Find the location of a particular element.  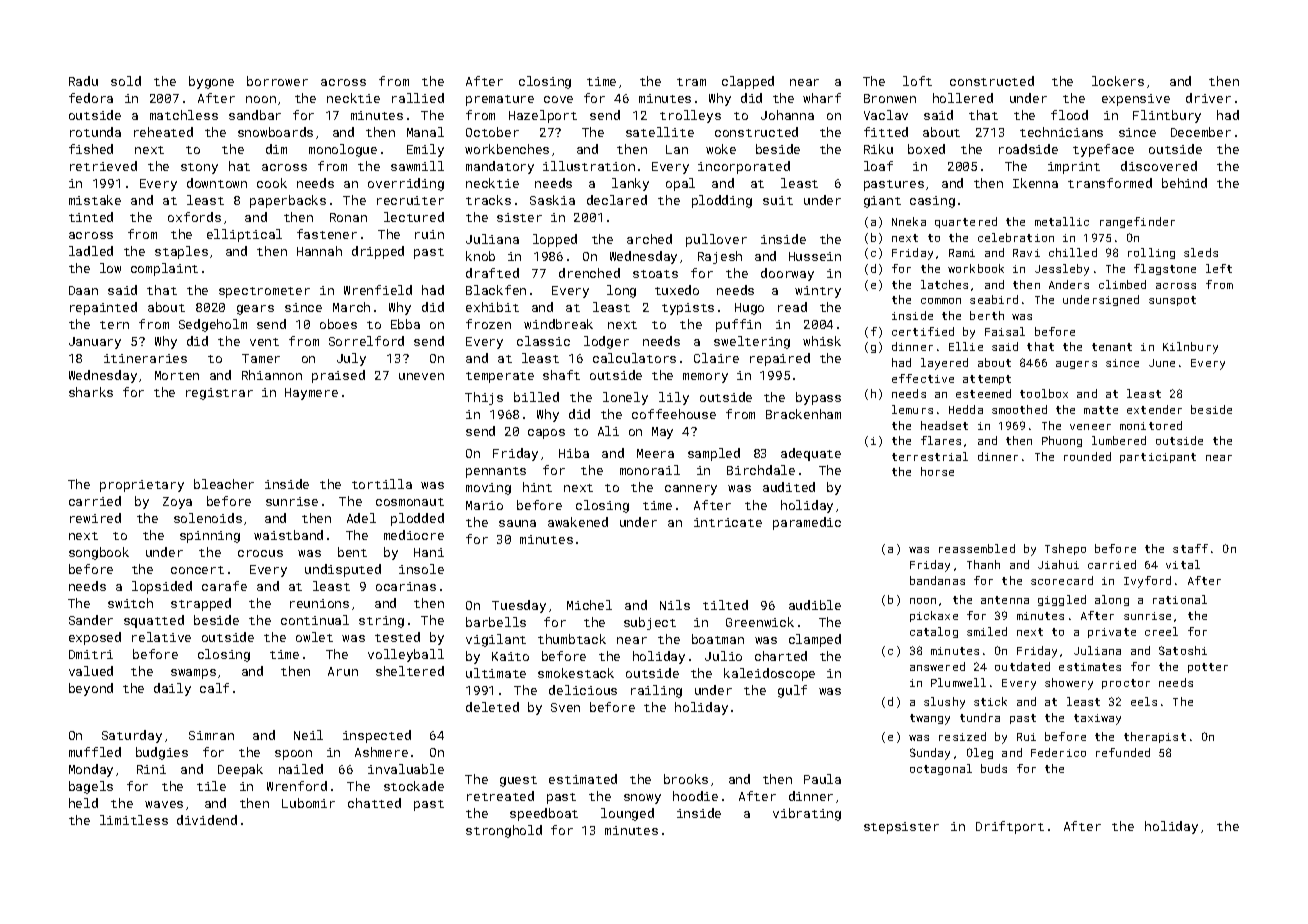

held is located at coordinates (83, 803).
